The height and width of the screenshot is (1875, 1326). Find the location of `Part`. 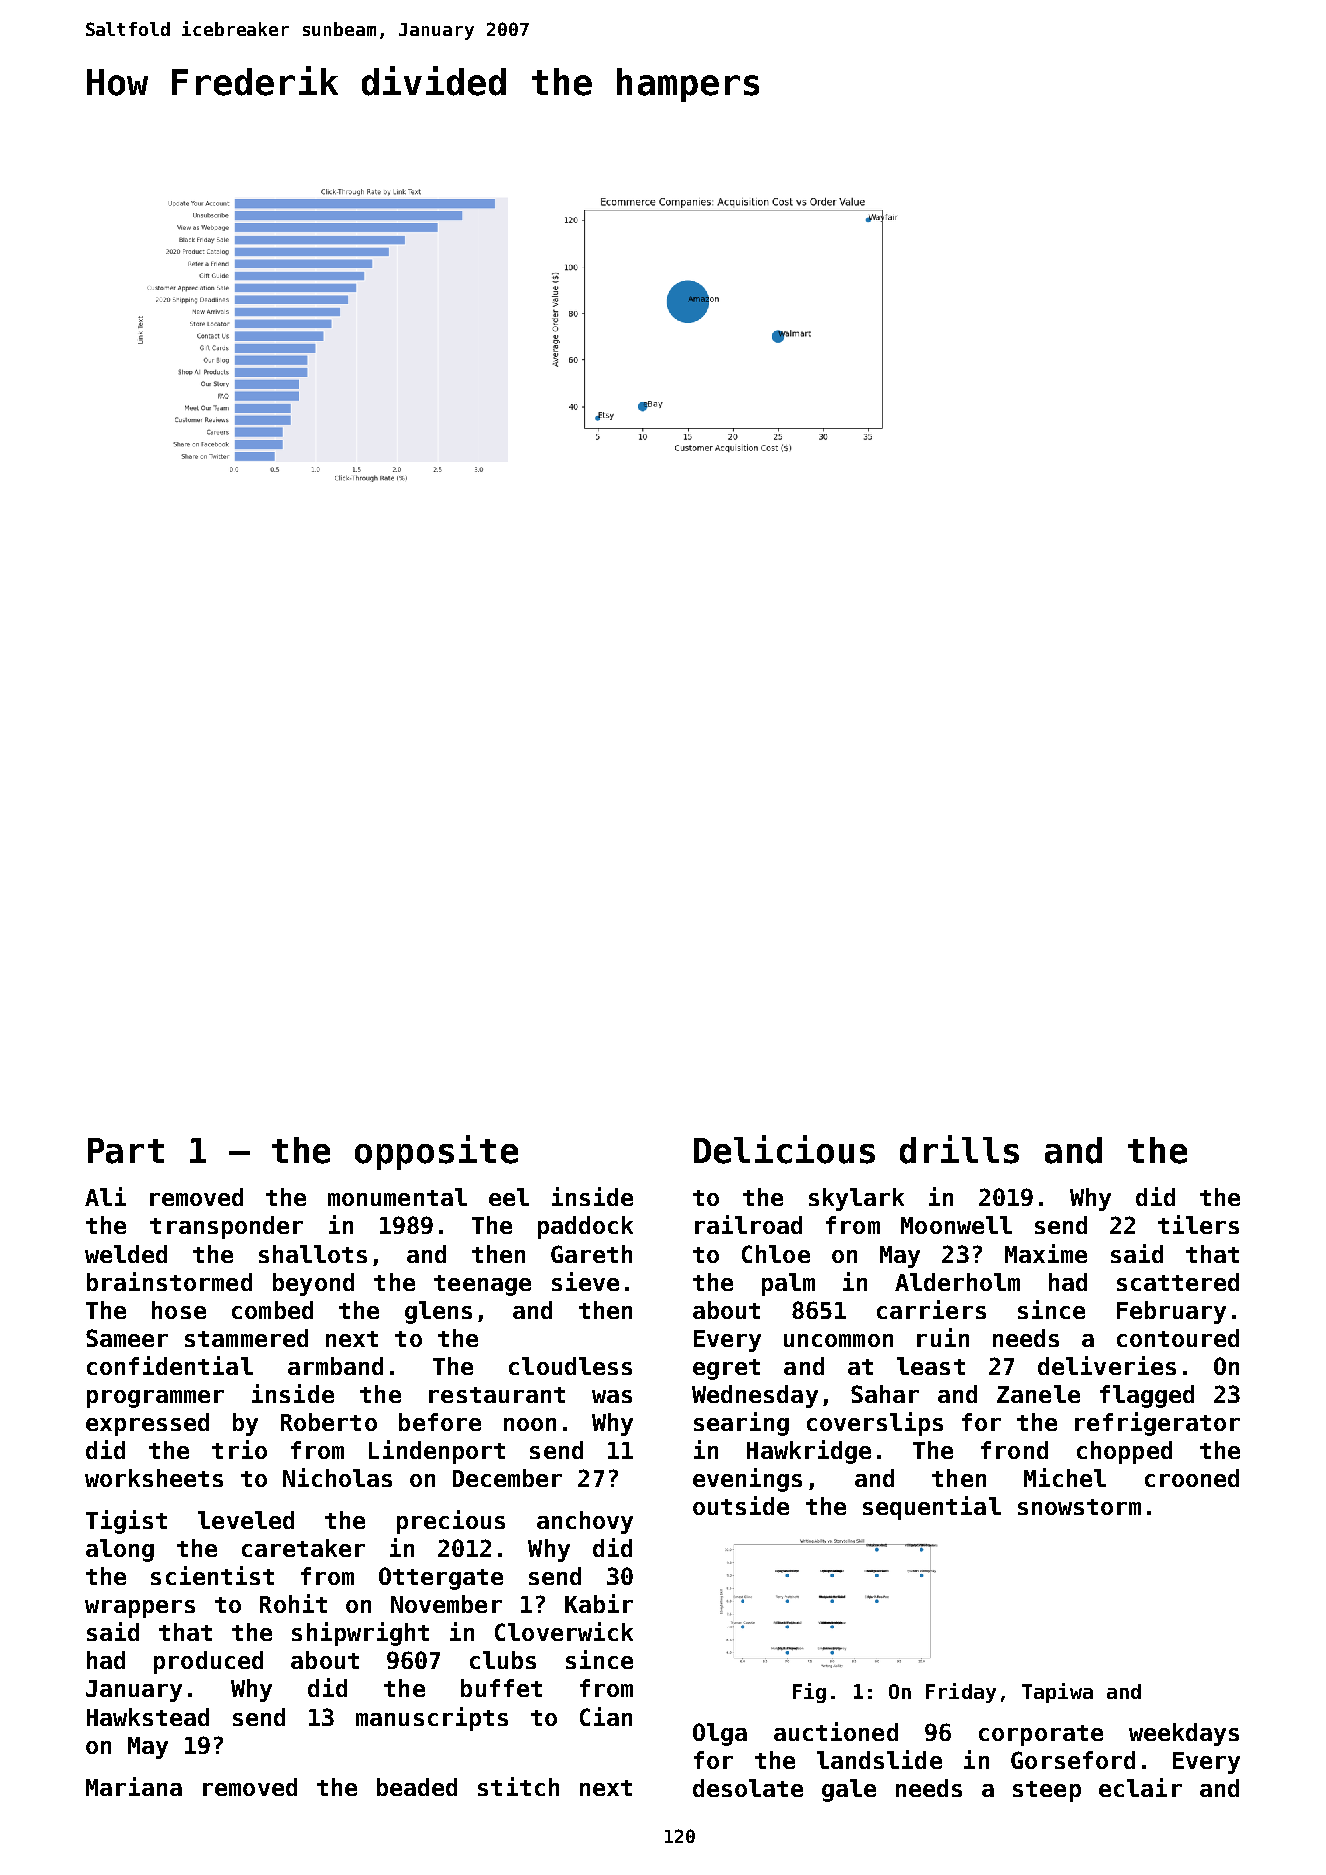

Part is located at coordinates (126, 1151).
